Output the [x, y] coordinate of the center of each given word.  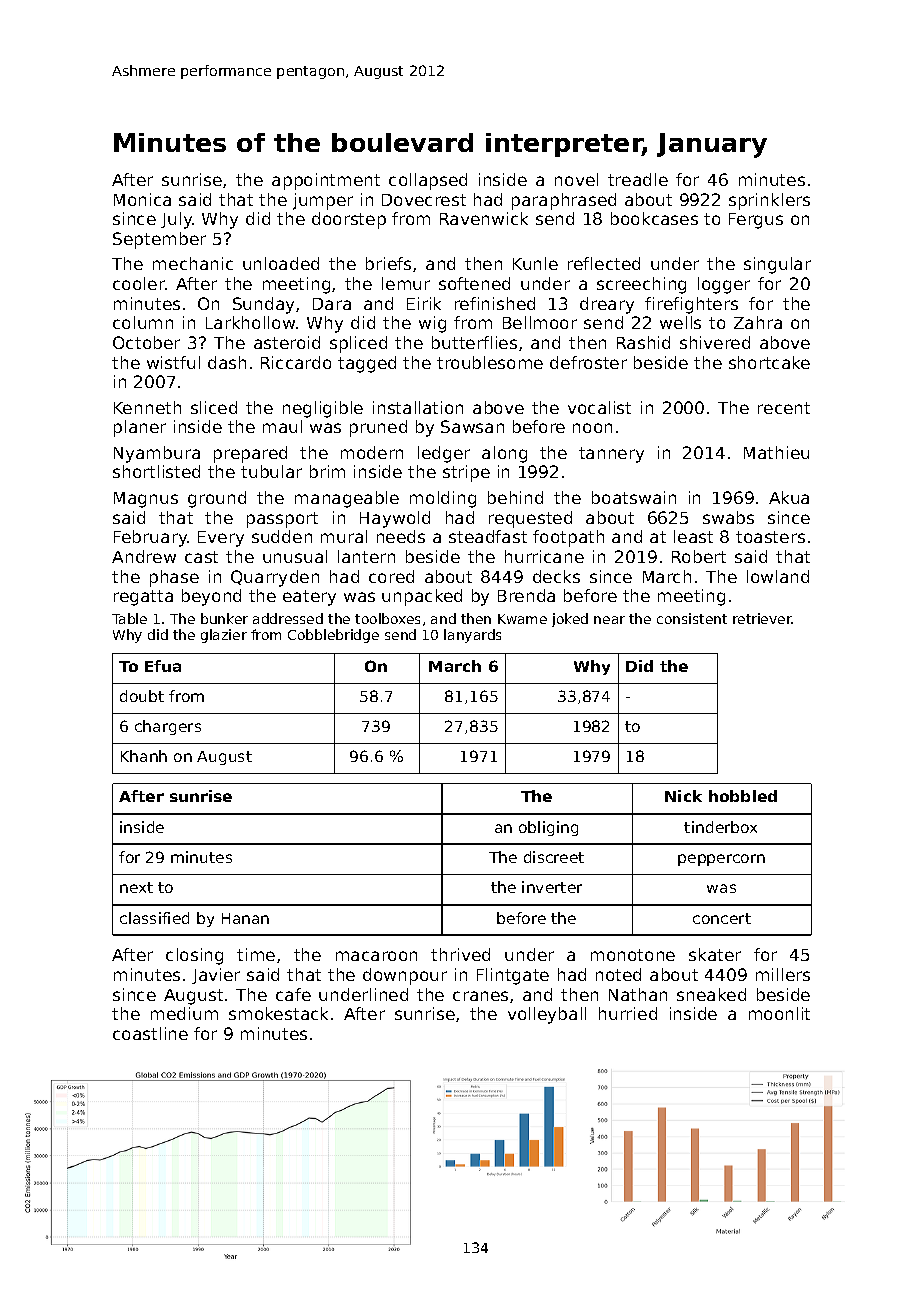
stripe [466, 473]
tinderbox [720, 827]
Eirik [424, 303]
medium [184, 1013]
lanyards [472, 636]
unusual [295, 556]
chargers [168, 727]
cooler [139, 283]
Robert [699, 556]
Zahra [758, 322]
